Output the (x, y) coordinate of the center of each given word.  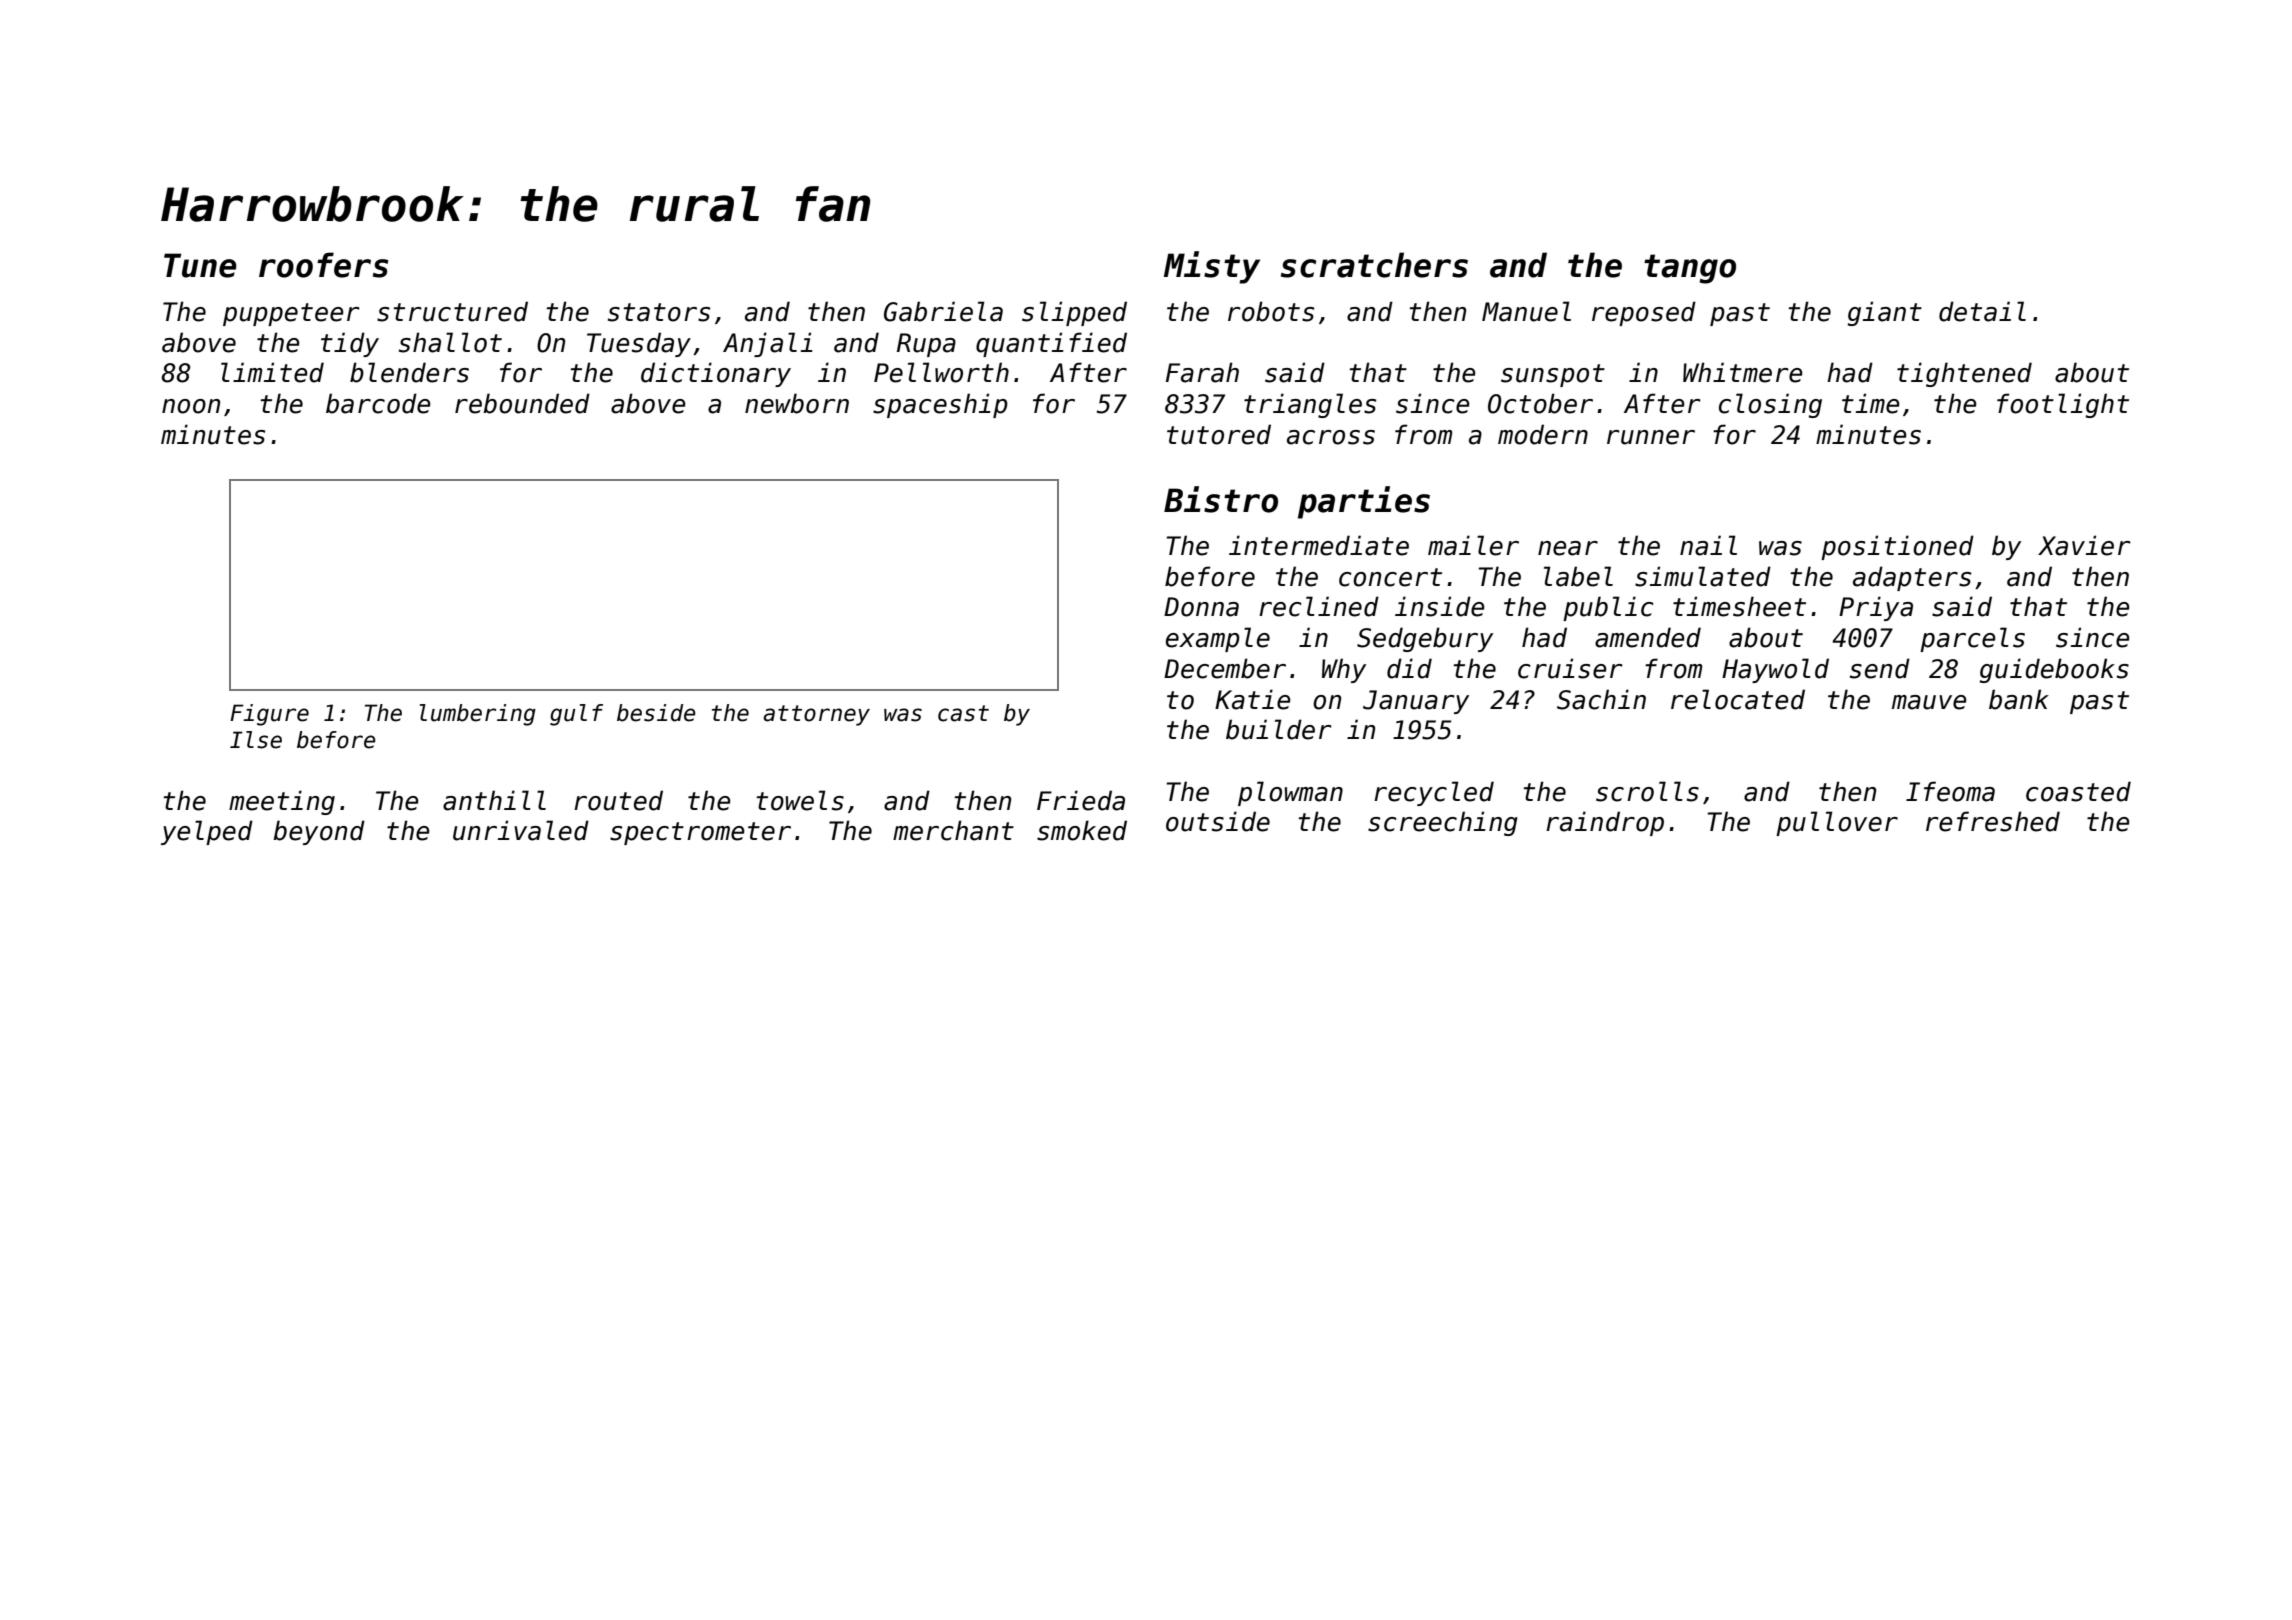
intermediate (1319, 545)
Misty (1212, 267)
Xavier (2084, 545)
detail (1982, 311)
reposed (1644, 313)
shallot (450, 342)
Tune (200, 265)
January (1416, 702)
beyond (319, 832)
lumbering (478, 715)
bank (2019, 699)
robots (1271, 311)
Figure (269, 715)
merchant (953, 830)
